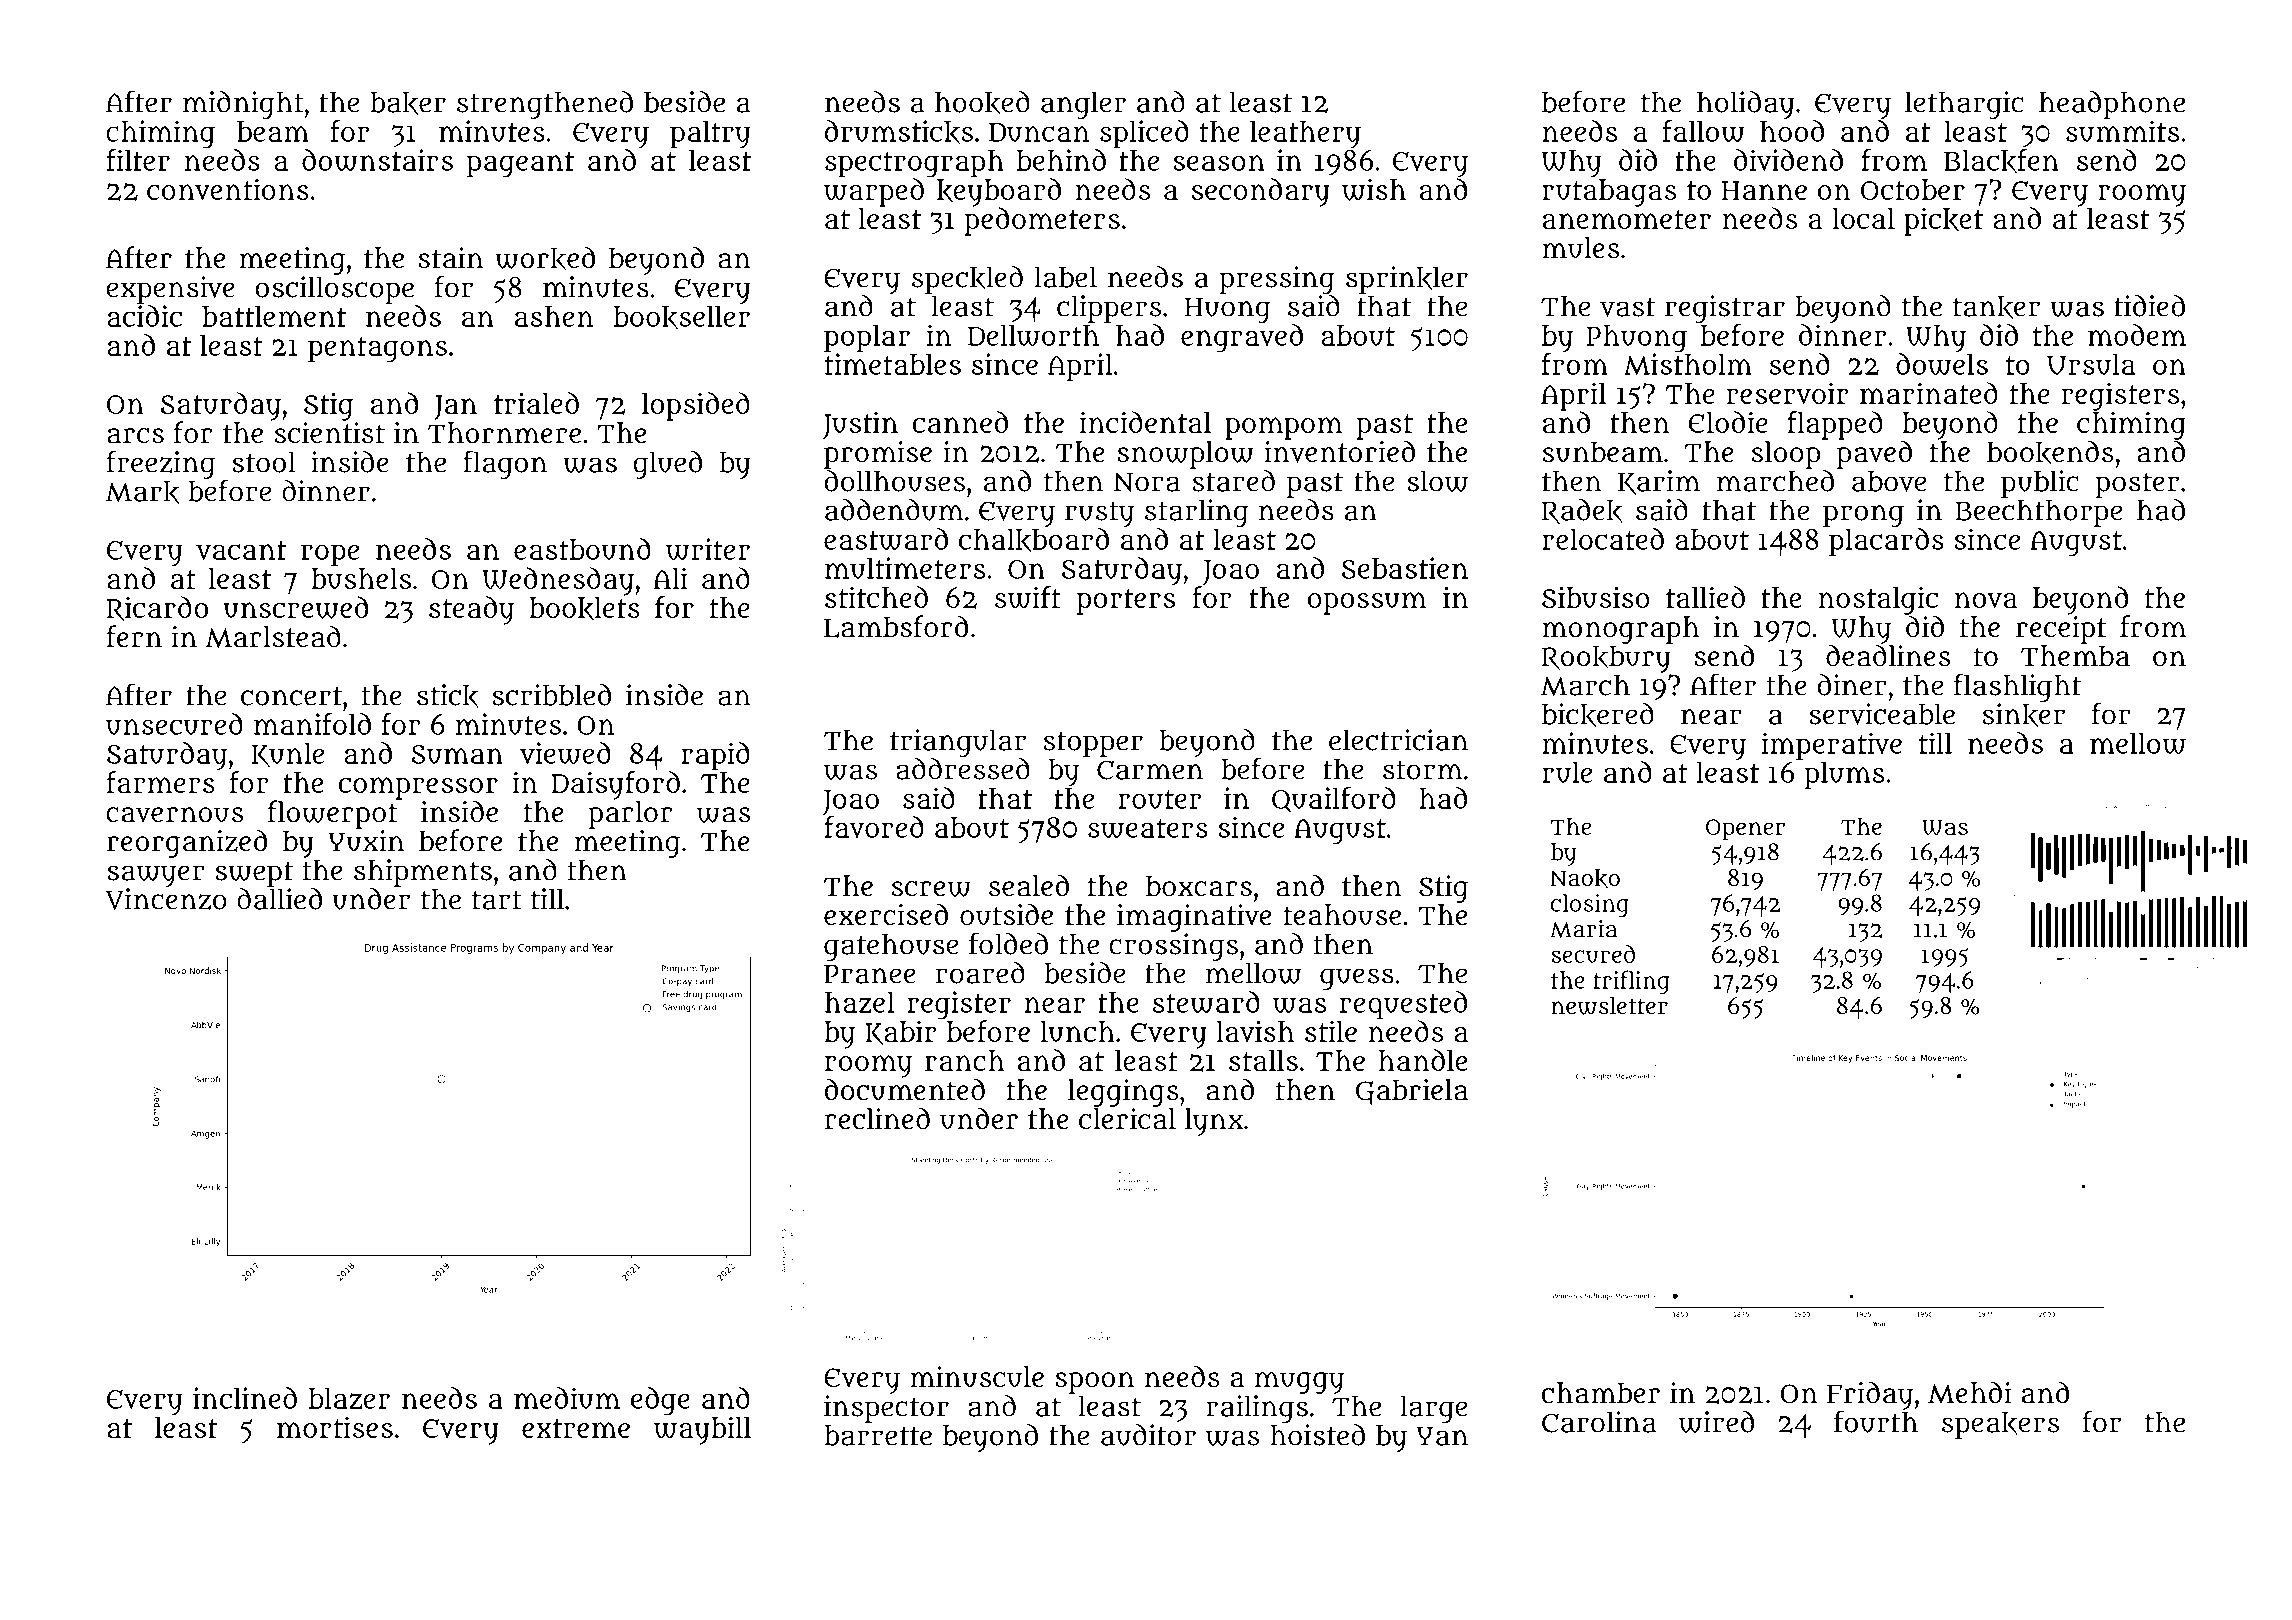  What do you see at coordinates (1033, 336) in the document?
I see `Dellworth` at bounding box center [1033, 336].
